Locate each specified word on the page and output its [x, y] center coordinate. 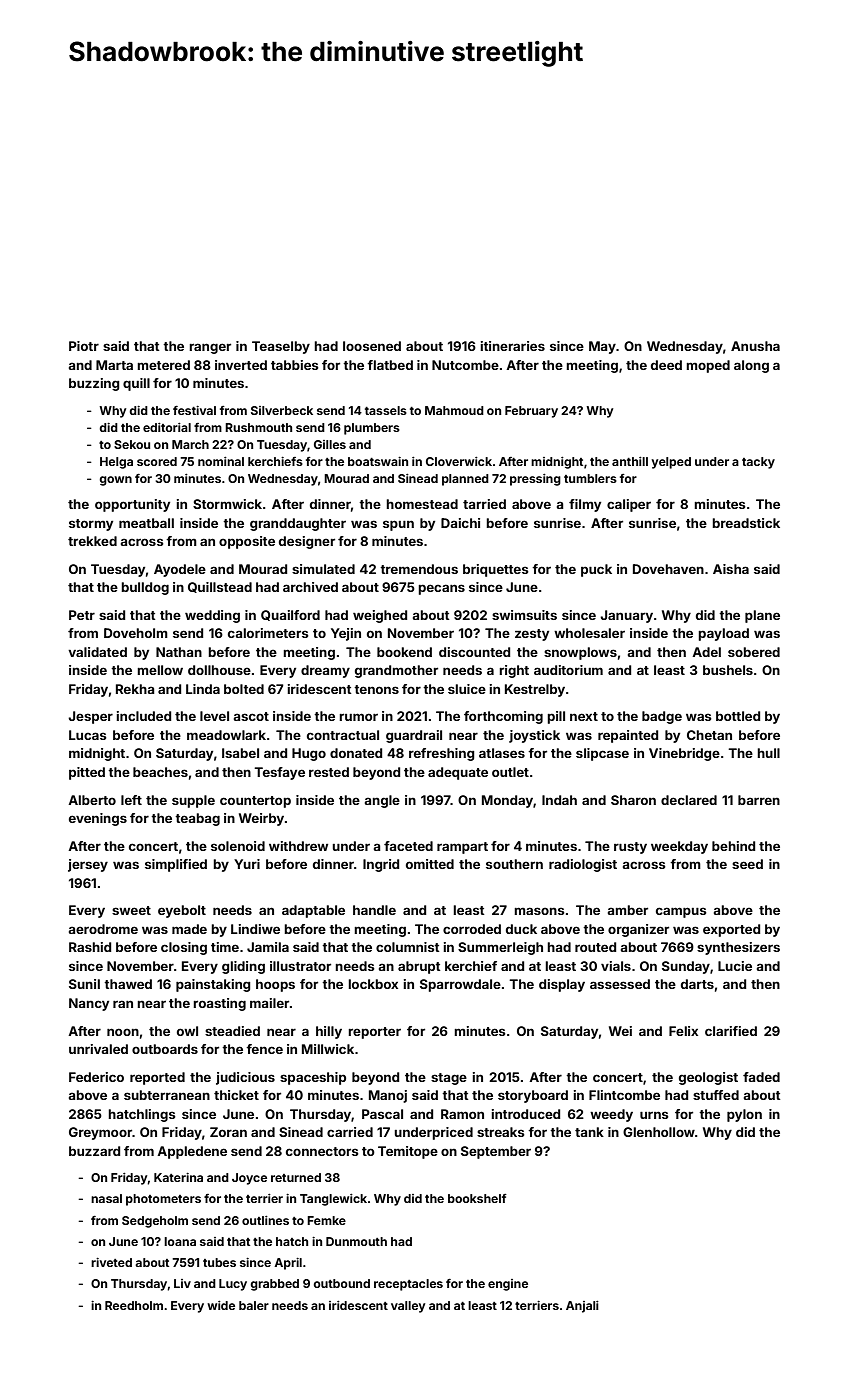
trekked [92, 541]
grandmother [396, 671]
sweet [131, 910]
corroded [472, 929]
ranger [210, 348]
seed [747, 864]
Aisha [731, 569]
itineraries [512, 346]
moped [708, 366]
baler [254, 1305]
